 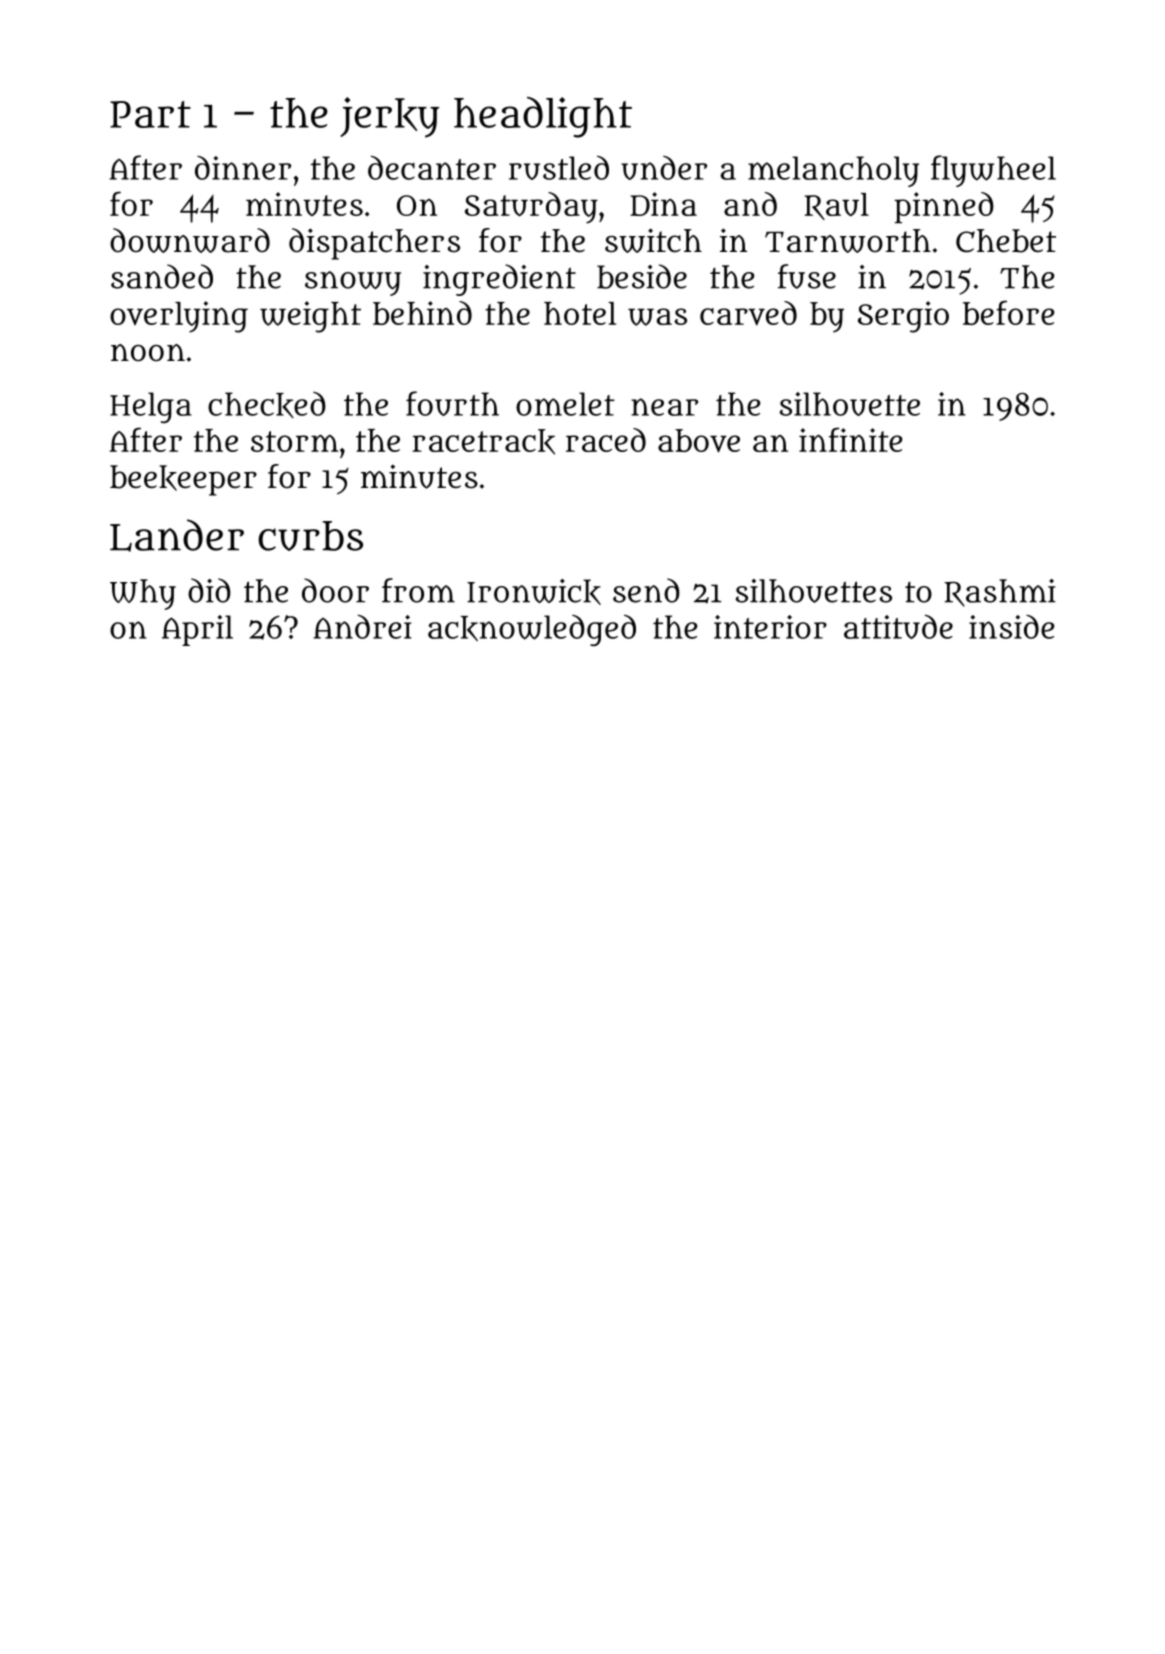 I want to click on Rashmi, so click(x=1000, y=593).
